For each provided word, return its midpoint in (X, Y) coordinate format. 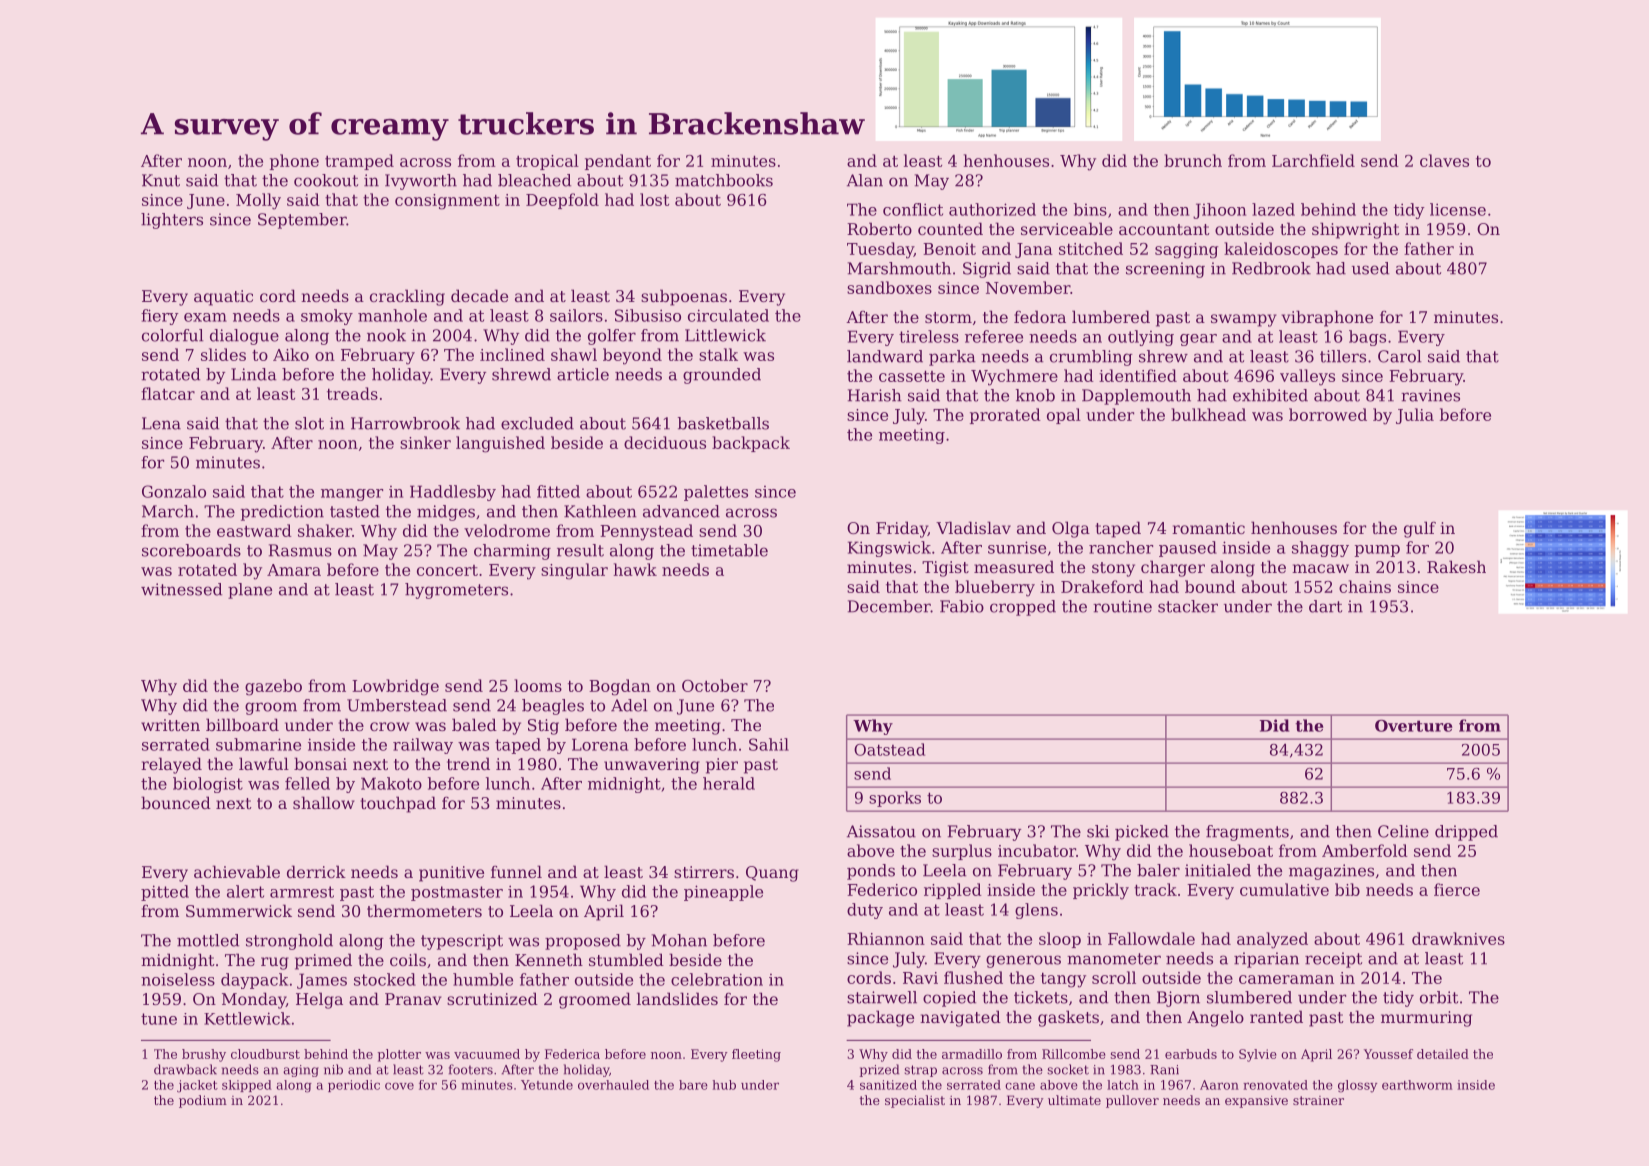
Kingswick (889, 549)
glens (1036, 911)
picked (1142, 833)
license (1458, 209)
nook (386, 335)
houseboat (1231, 850)
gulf (1420, 529)
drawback (185, 1069)
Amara (294, 570)
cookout (326, 180)
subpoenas (684, 297)
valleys (1307, 377)
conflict (913, 209)
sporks (895, 799)
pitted (165, 893)
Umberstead (397, 705)
